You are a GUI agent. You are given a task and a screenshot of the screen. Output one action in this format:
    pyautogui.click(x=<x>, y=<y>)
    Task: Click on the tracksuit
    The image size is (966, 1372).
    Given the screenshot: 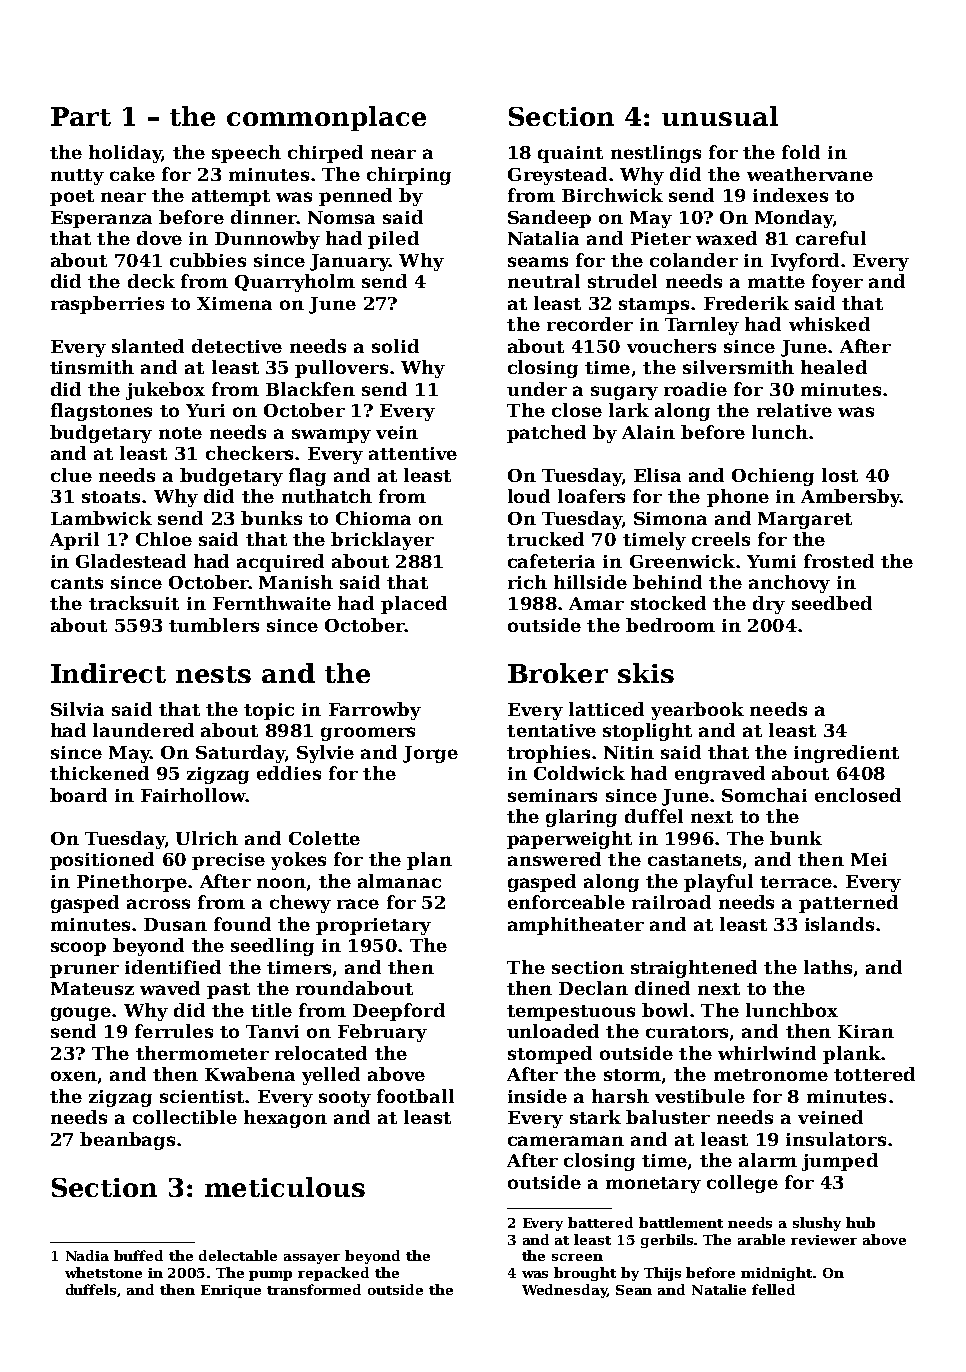 What is the action you would take?
    pyautogui.click(x=134, y=603)
